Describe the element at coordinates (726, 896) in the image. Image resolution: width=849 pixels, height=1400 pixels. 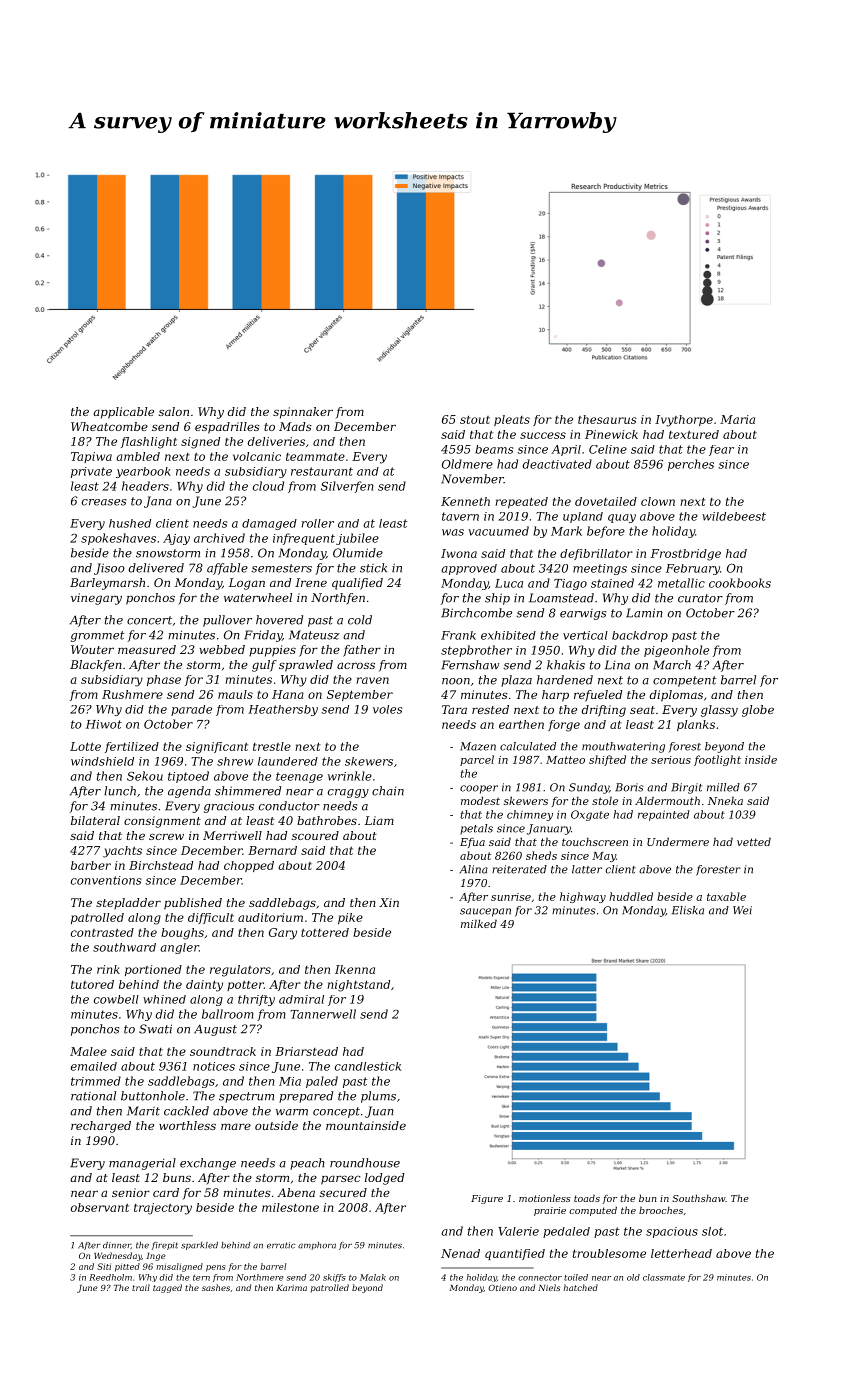
I see `taxable` at that location.
